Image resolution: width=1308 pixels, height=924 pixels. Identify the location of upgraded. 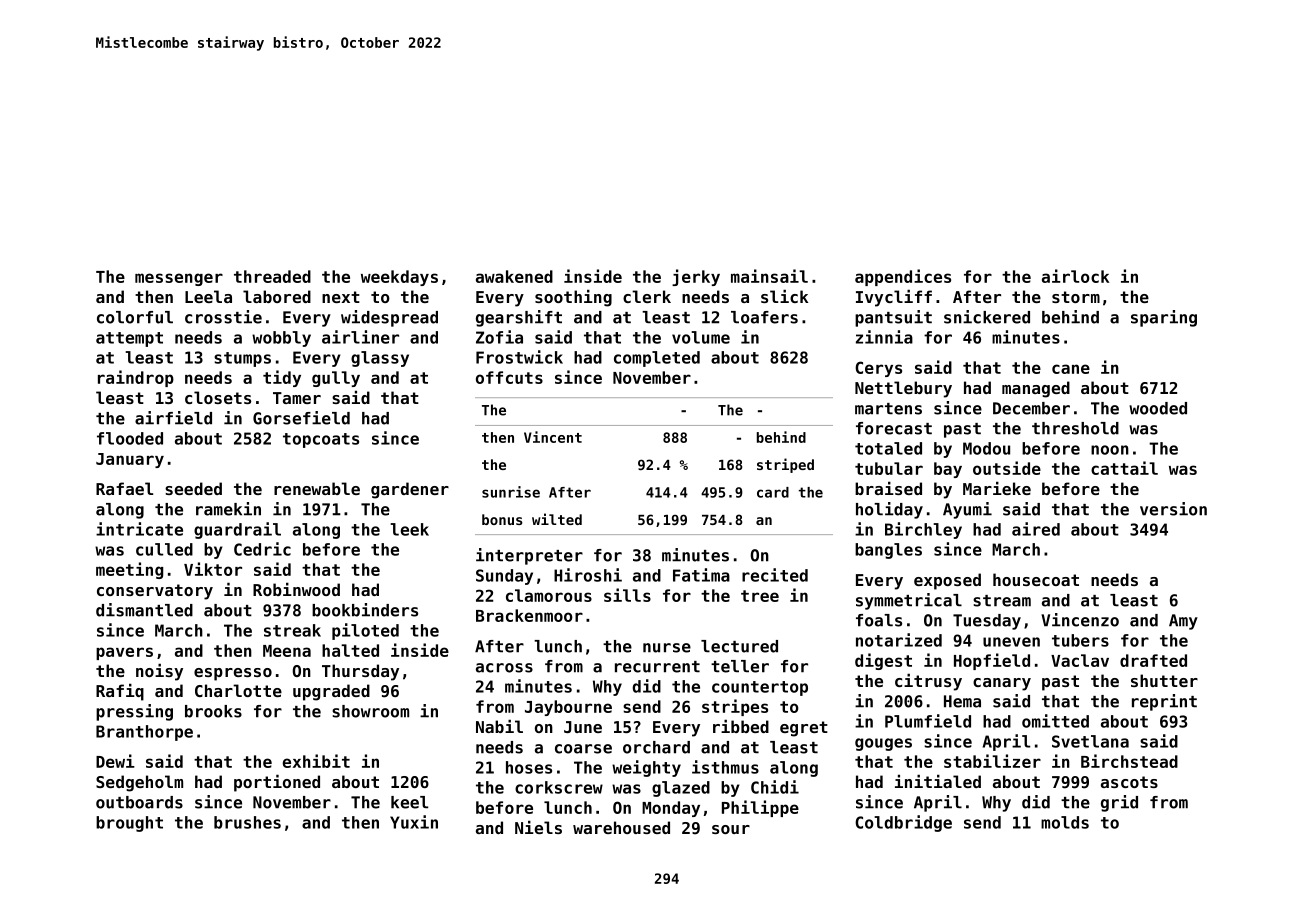
(331, 692).
